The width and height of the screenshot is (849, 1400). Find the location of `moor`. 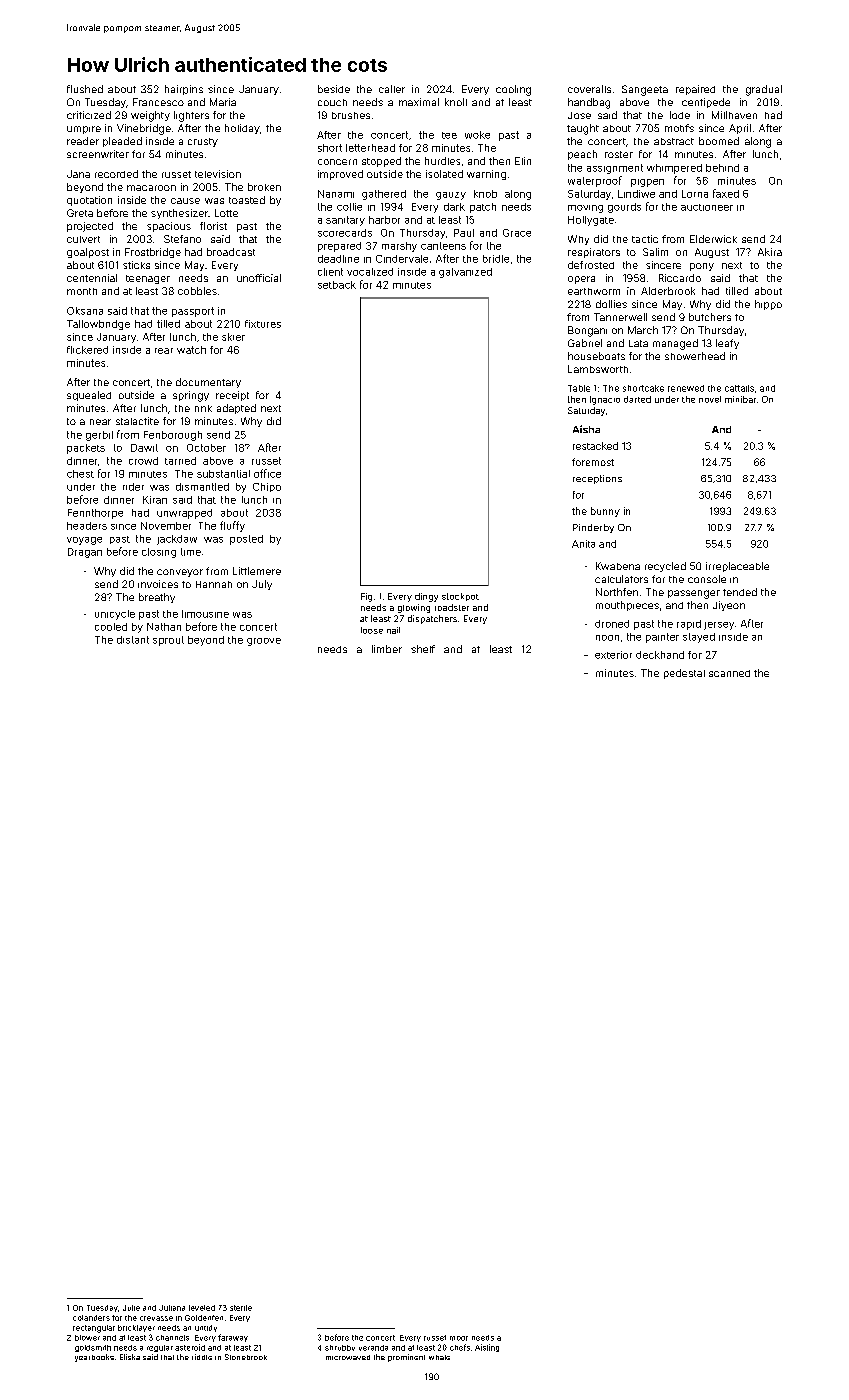

moor is located at coordinates (459, 1338).
